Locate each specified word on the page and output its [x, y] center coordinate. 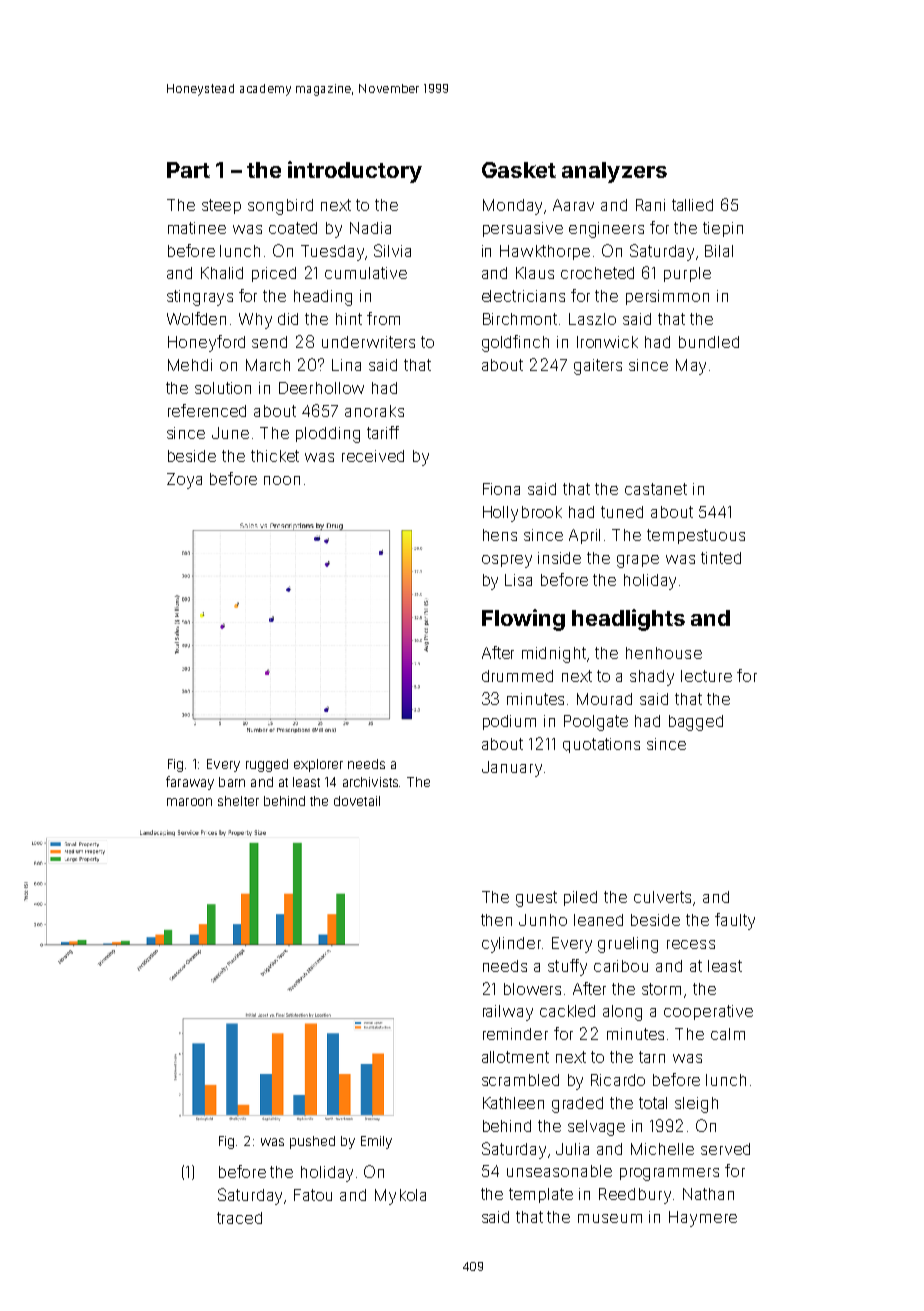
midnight [554, 655]
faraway [190, 783]
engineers [606, 230]
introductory [355, 172]
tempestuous [696, 536]
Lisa [518, 580]
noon [282, 480]
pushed [312, 1142]
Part [188, 170]
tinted [721, 558]
